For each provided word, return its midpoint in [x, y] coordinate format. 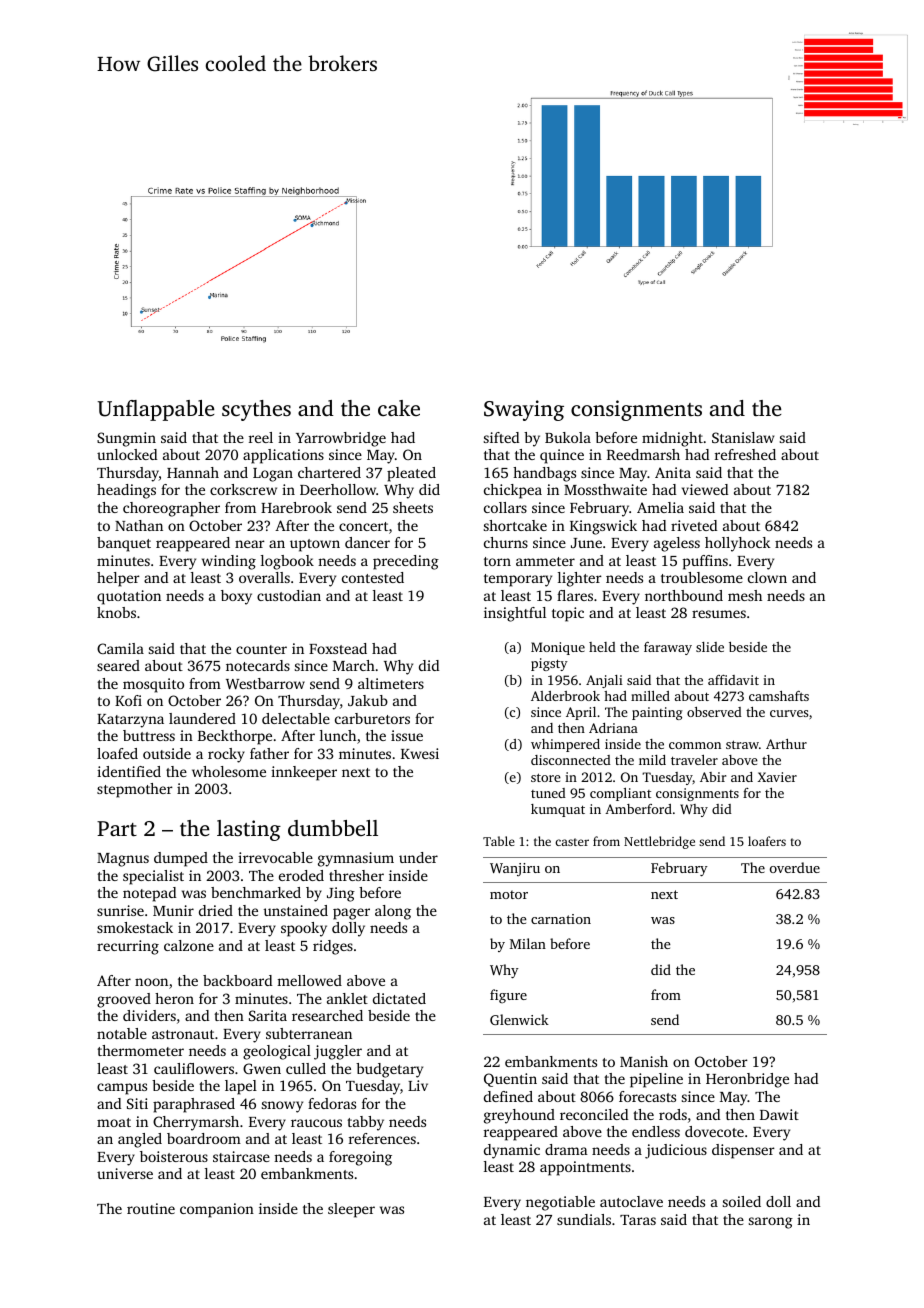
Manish [644, 1061]
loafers [767, 841]
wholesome [229, 771]
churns [506, 542]
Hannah [193, 472]
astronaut [183, 1034]
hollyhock [738, 544]
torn [497, 561]
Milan [528, 943]
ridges [333, 947]
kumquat [558, 810]
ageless [677, 544]
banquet [124, 544]
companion [217, 1210]
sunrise [120, 910]
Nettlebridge [659, 842]
